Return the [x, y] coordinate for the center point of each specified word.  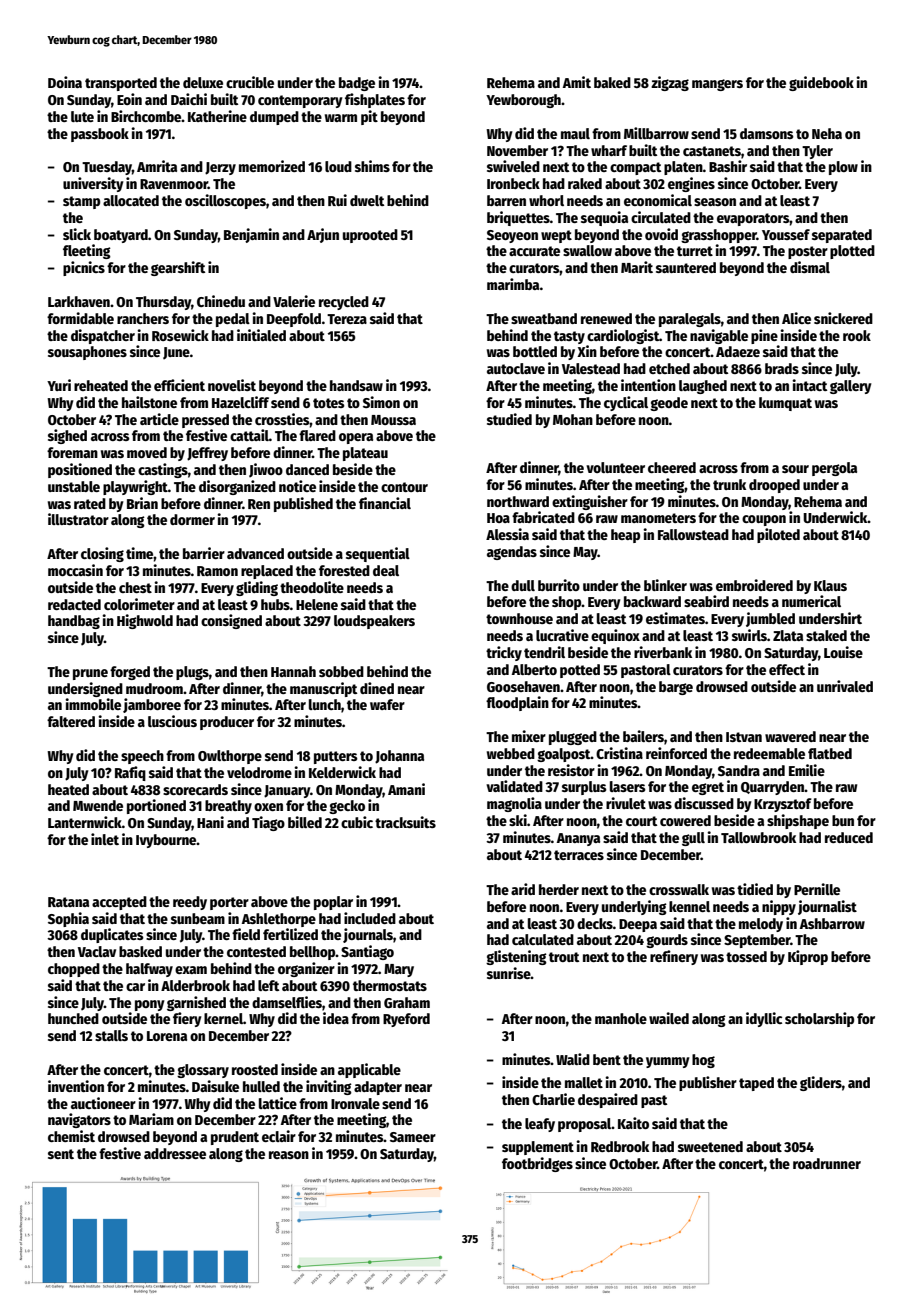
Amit [577, 82]
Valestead [591, 368]
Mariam [151, 1119]
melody [761, 925]
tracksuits [405, 822]
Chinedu [221, 301]
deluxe [203, 82]
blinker [665, 585]
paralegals [690, 320]
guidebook [821, 83]
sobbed [341, 671]
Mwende [98, 805]
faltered [71, 721]
